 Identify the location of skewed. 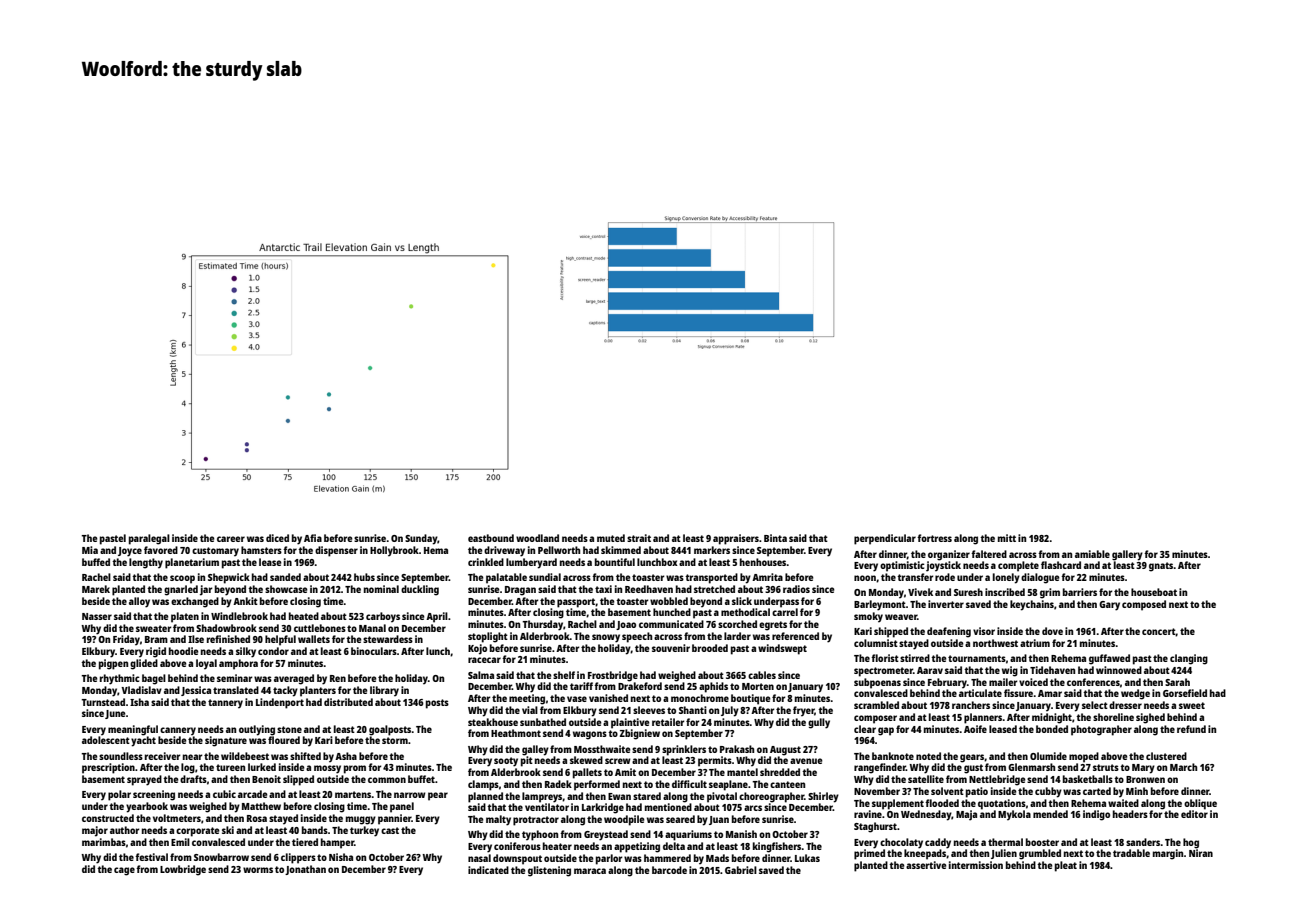
(586, 760).
